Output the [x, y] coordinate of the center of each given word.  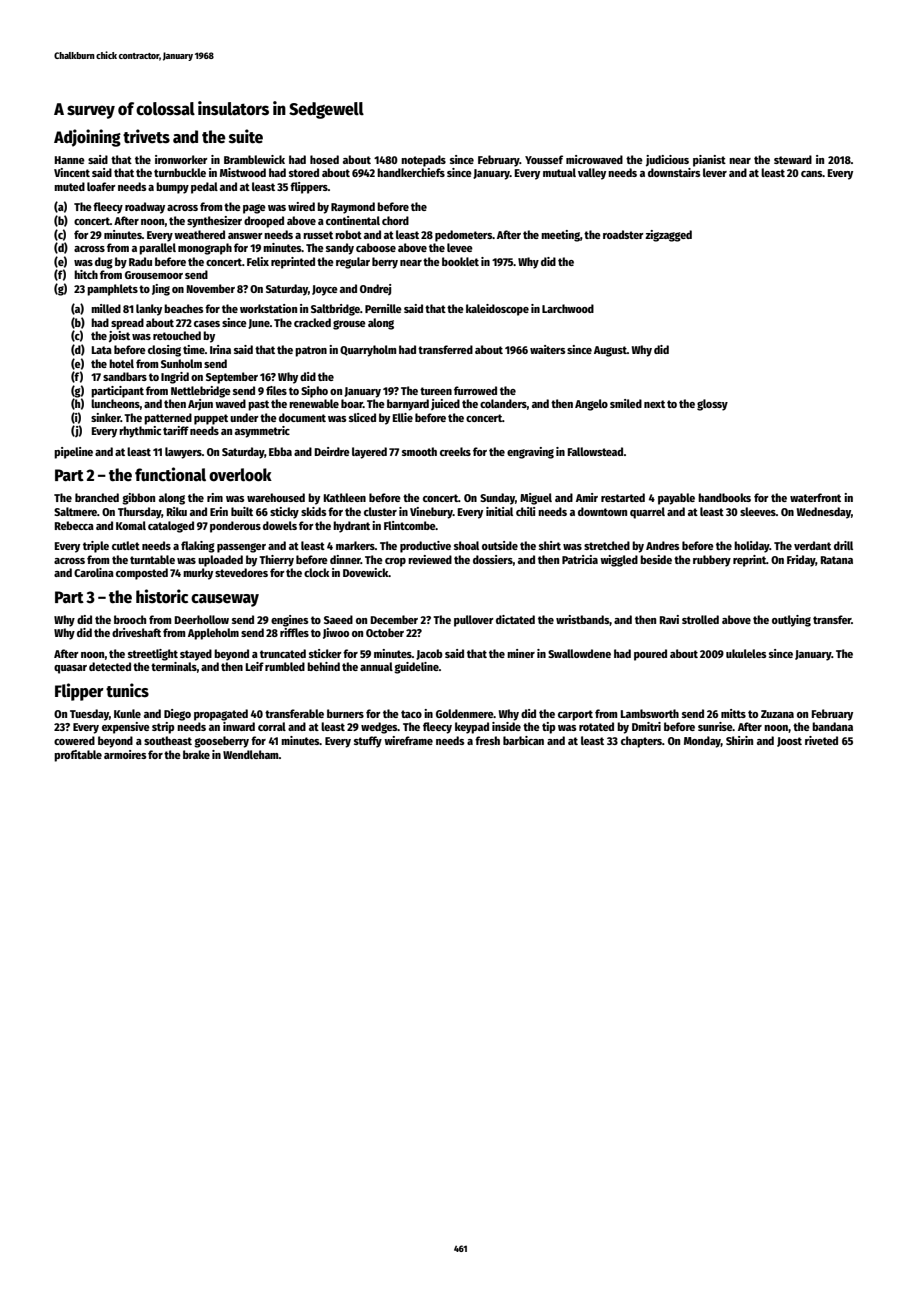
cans [812, 174]
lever [715, 172]
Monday [702, 742]
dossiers [493, 559]
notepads [423, 161]
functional [170, 474]
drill [843, 545]
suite [246, 136]
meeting [560, 236]
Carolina [94, 572]
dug [104, 263]
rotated [596, 726]
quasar [70, 669]
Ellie [403, 417]
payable [676, 499]
